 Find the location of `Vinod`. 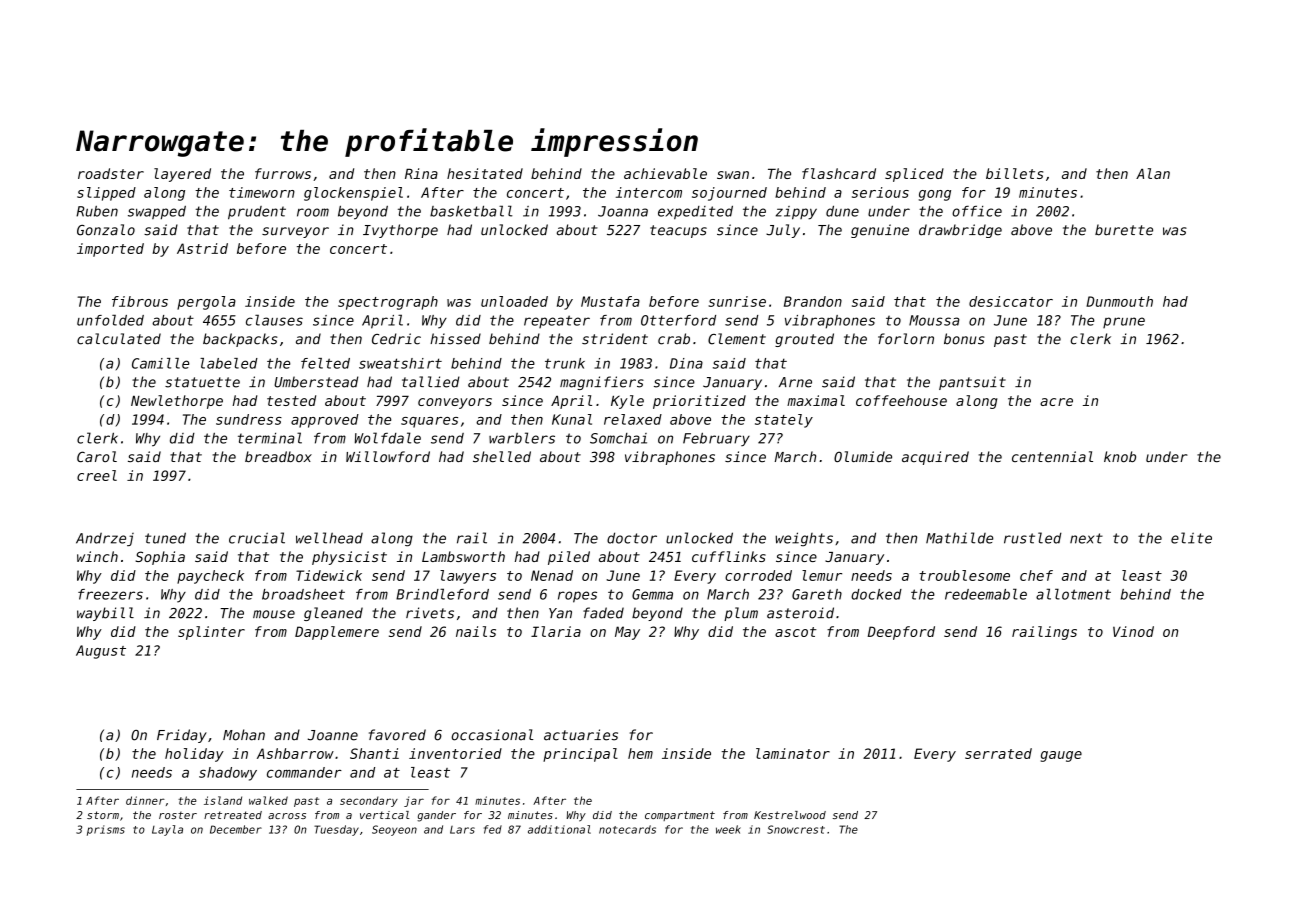

Vinod is located at coordinates (1133, 631).
